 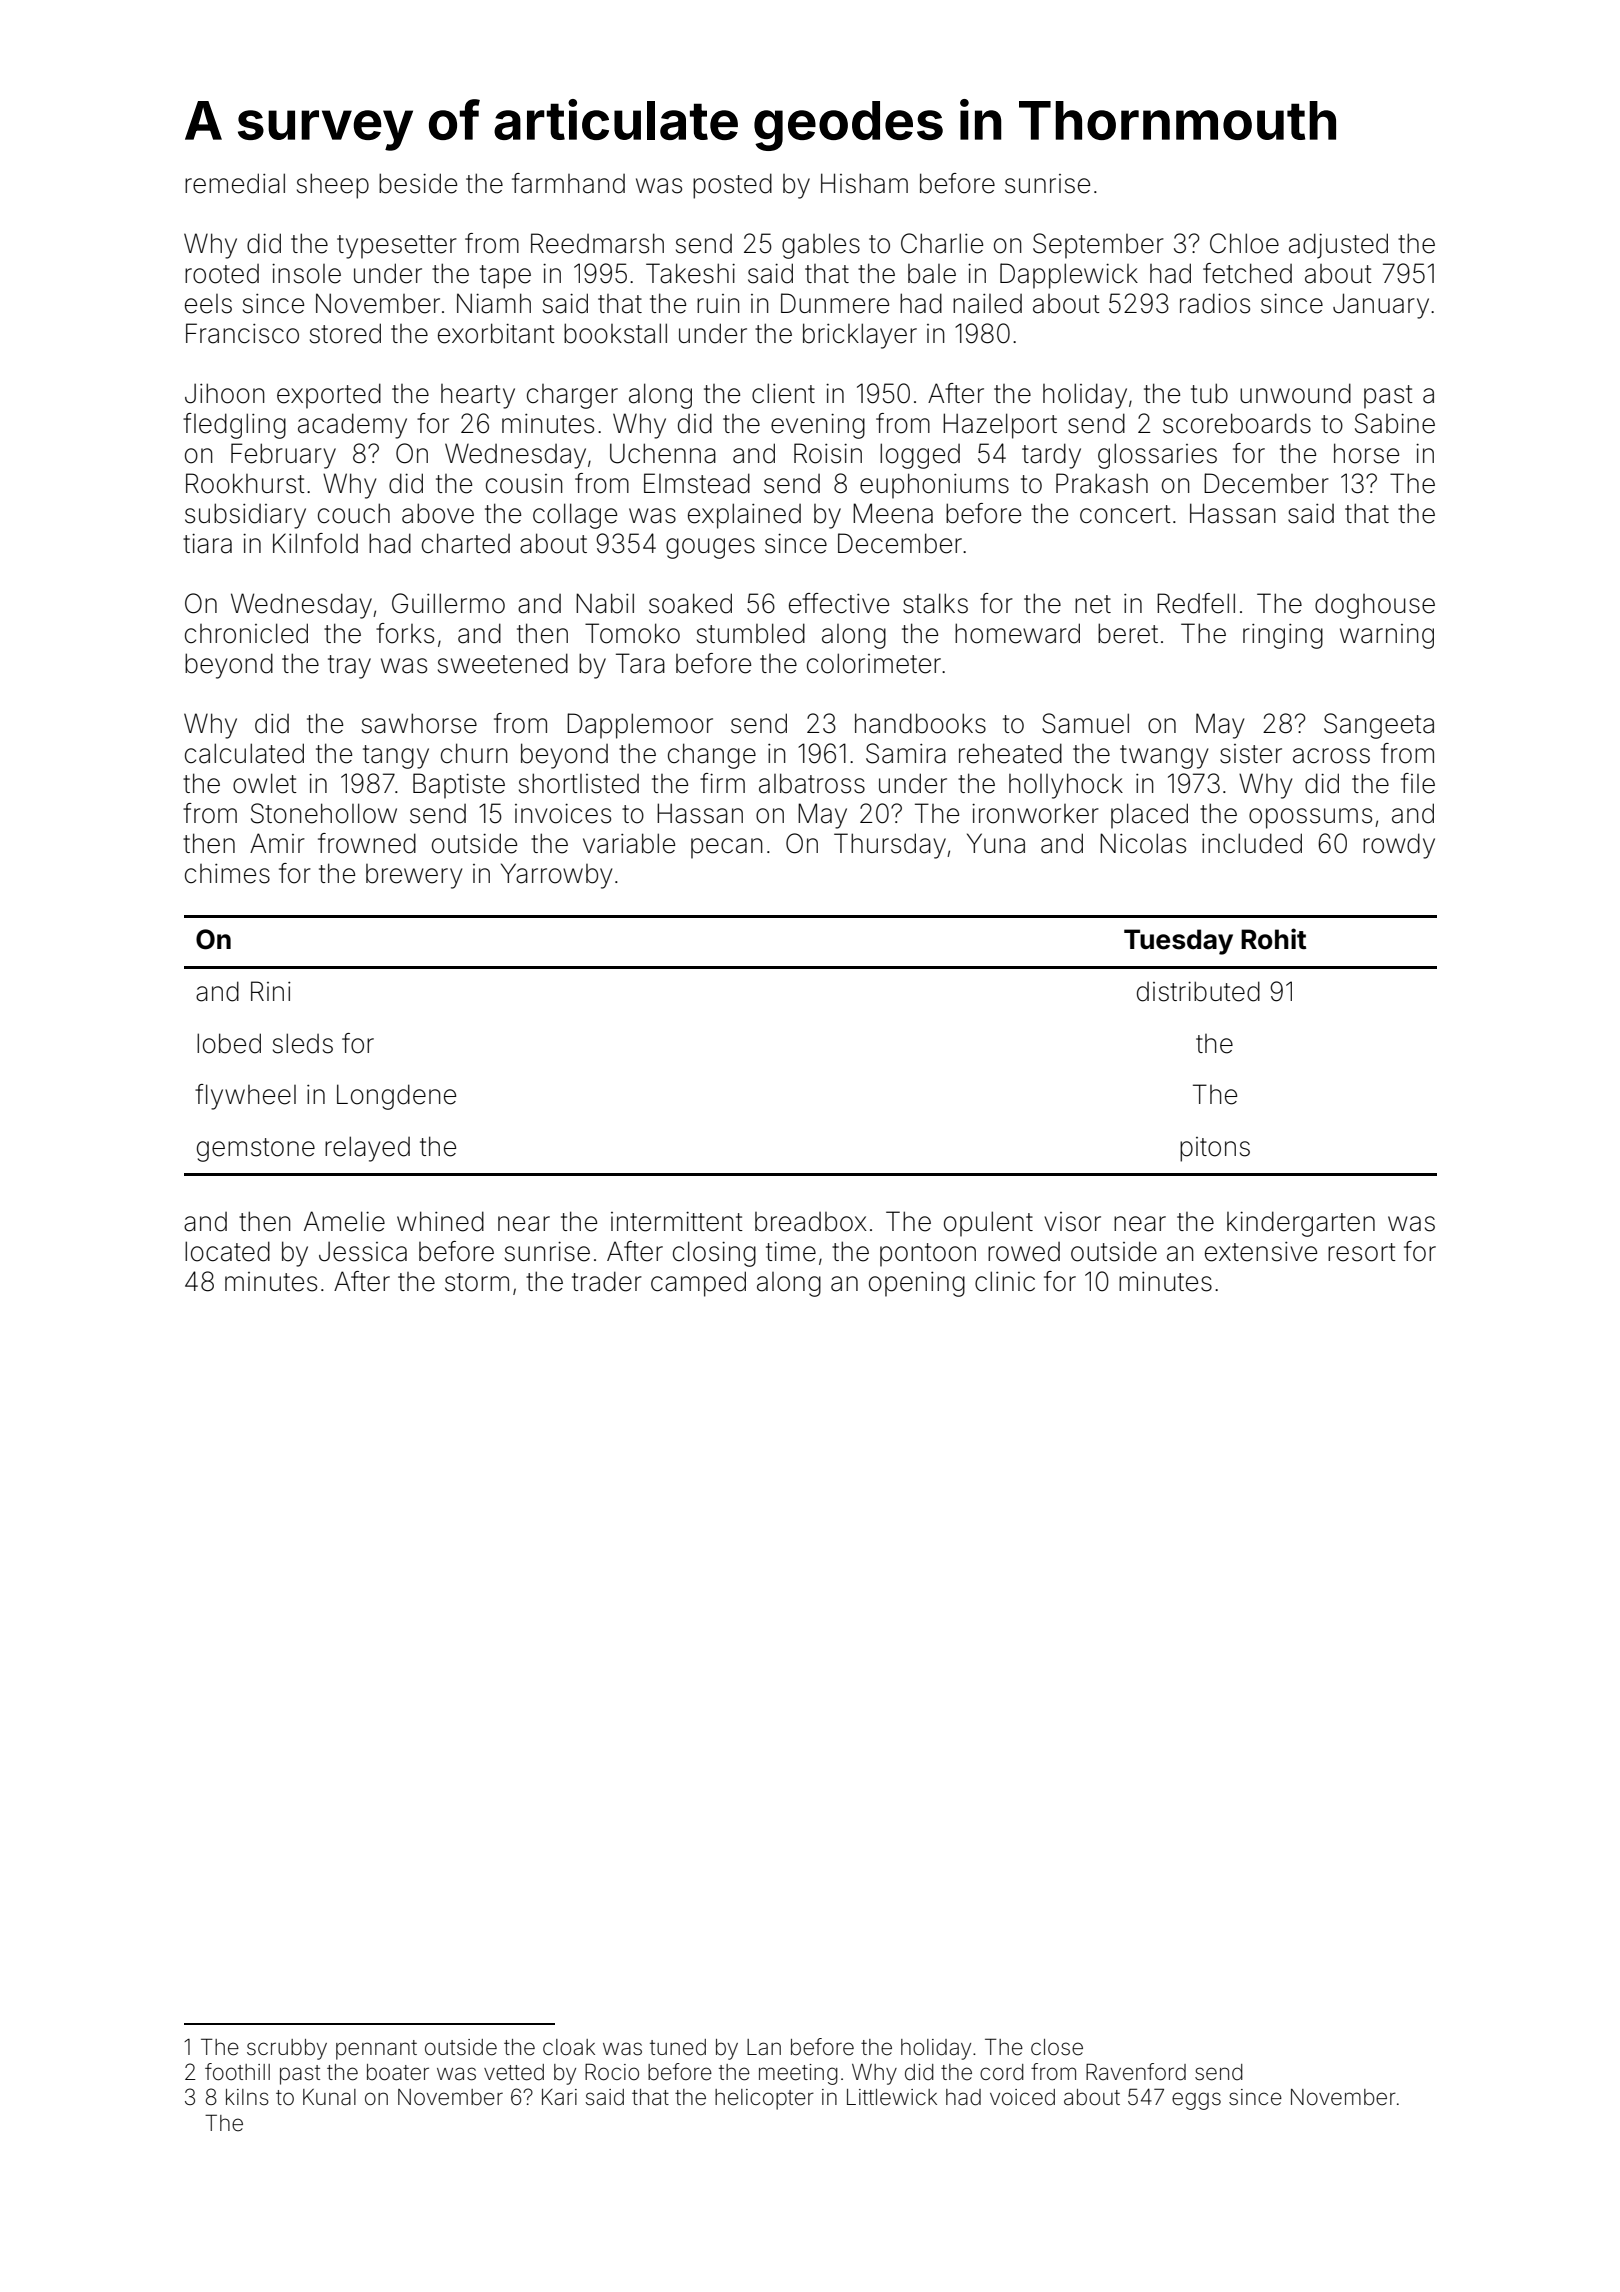 What do you see at coordinates (732, 186) in the document?
I see `posted` at bounding box center [732, 186].
